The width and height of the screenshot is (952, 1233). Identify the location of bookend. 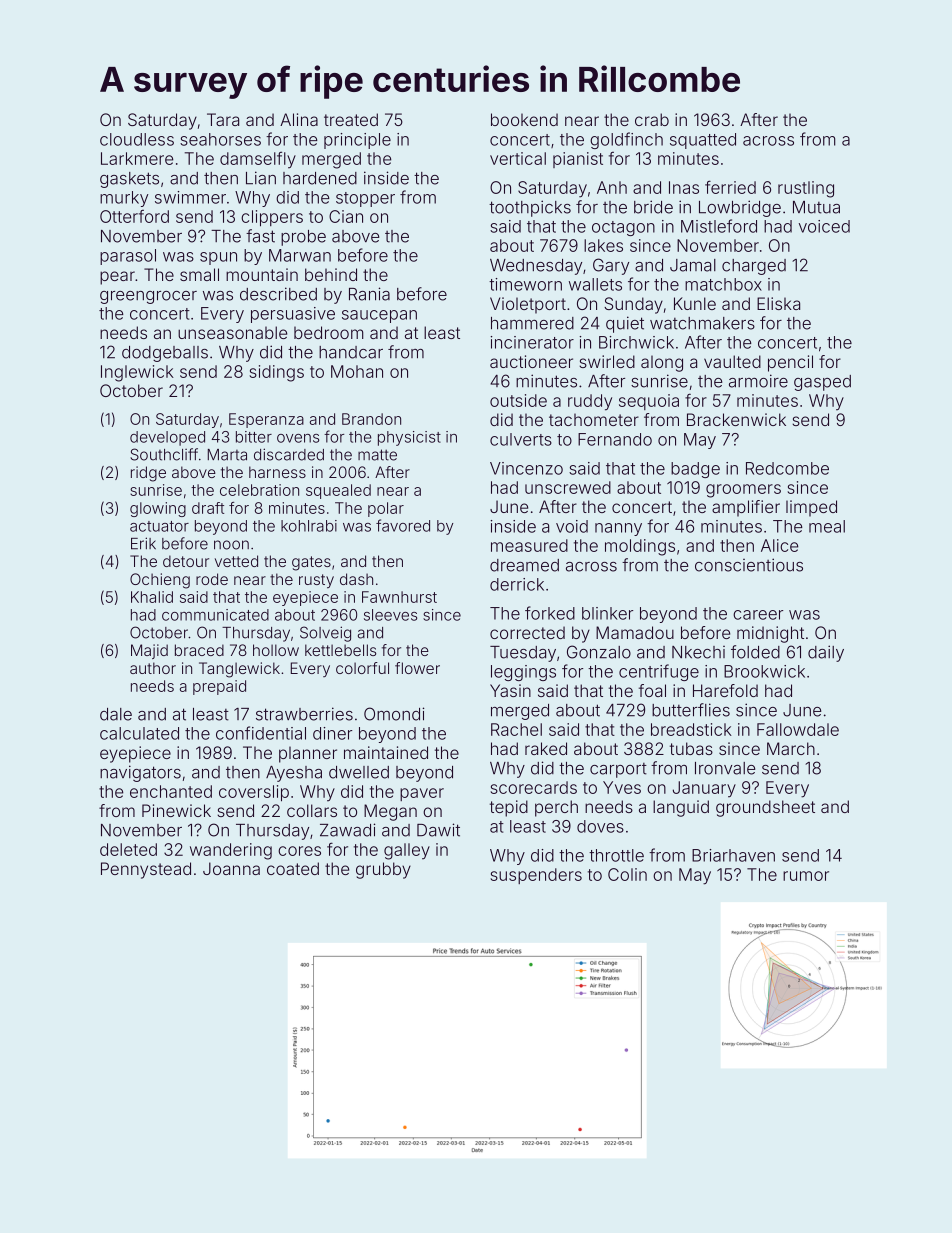
(524, 119).
